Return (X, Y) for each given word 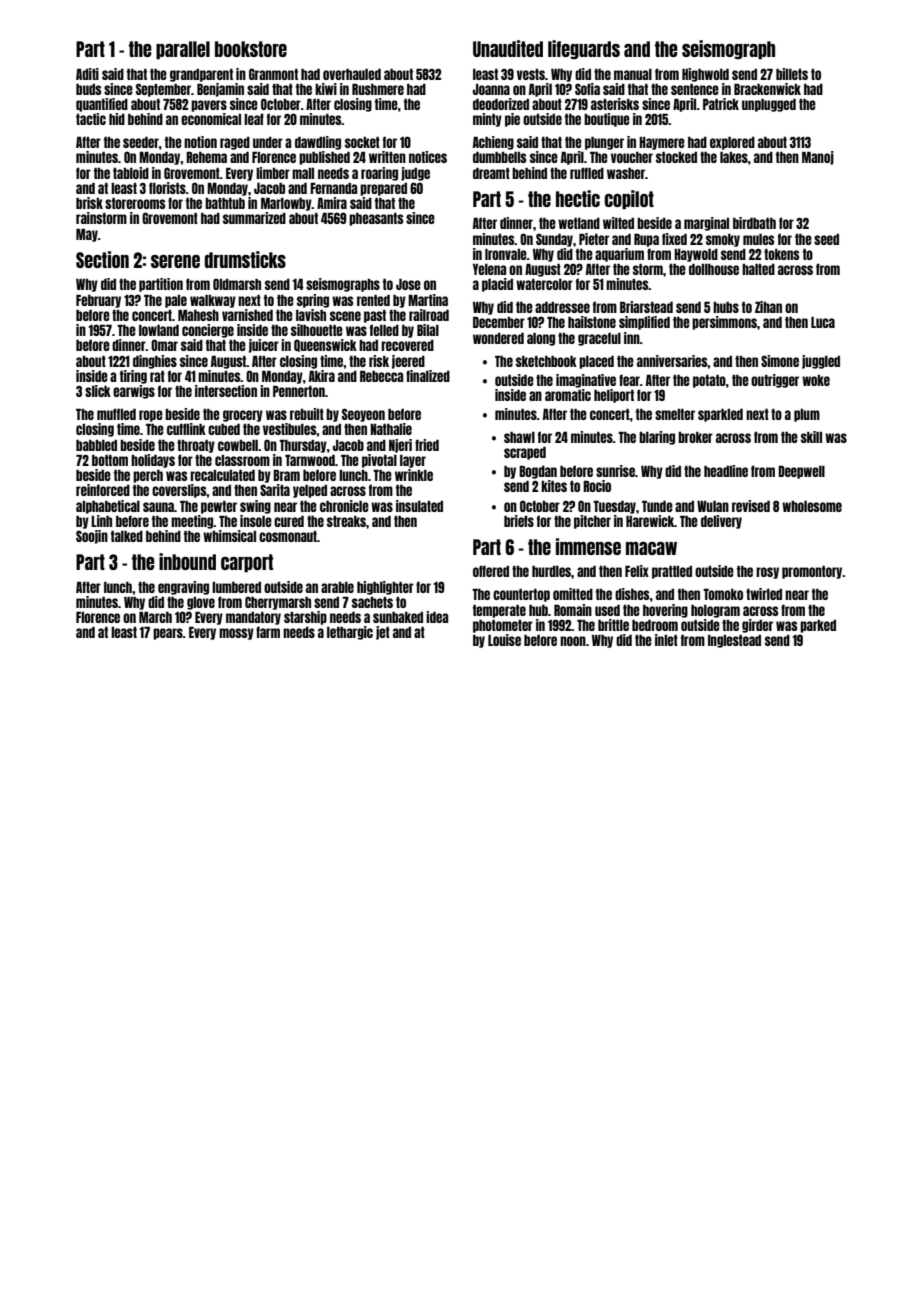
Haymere (662, 143)
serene (175, 261)
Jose (408, 284)
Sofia (587, 89)
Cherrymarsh (278, 603)
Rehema (206, 157)
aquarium (619, 255)
